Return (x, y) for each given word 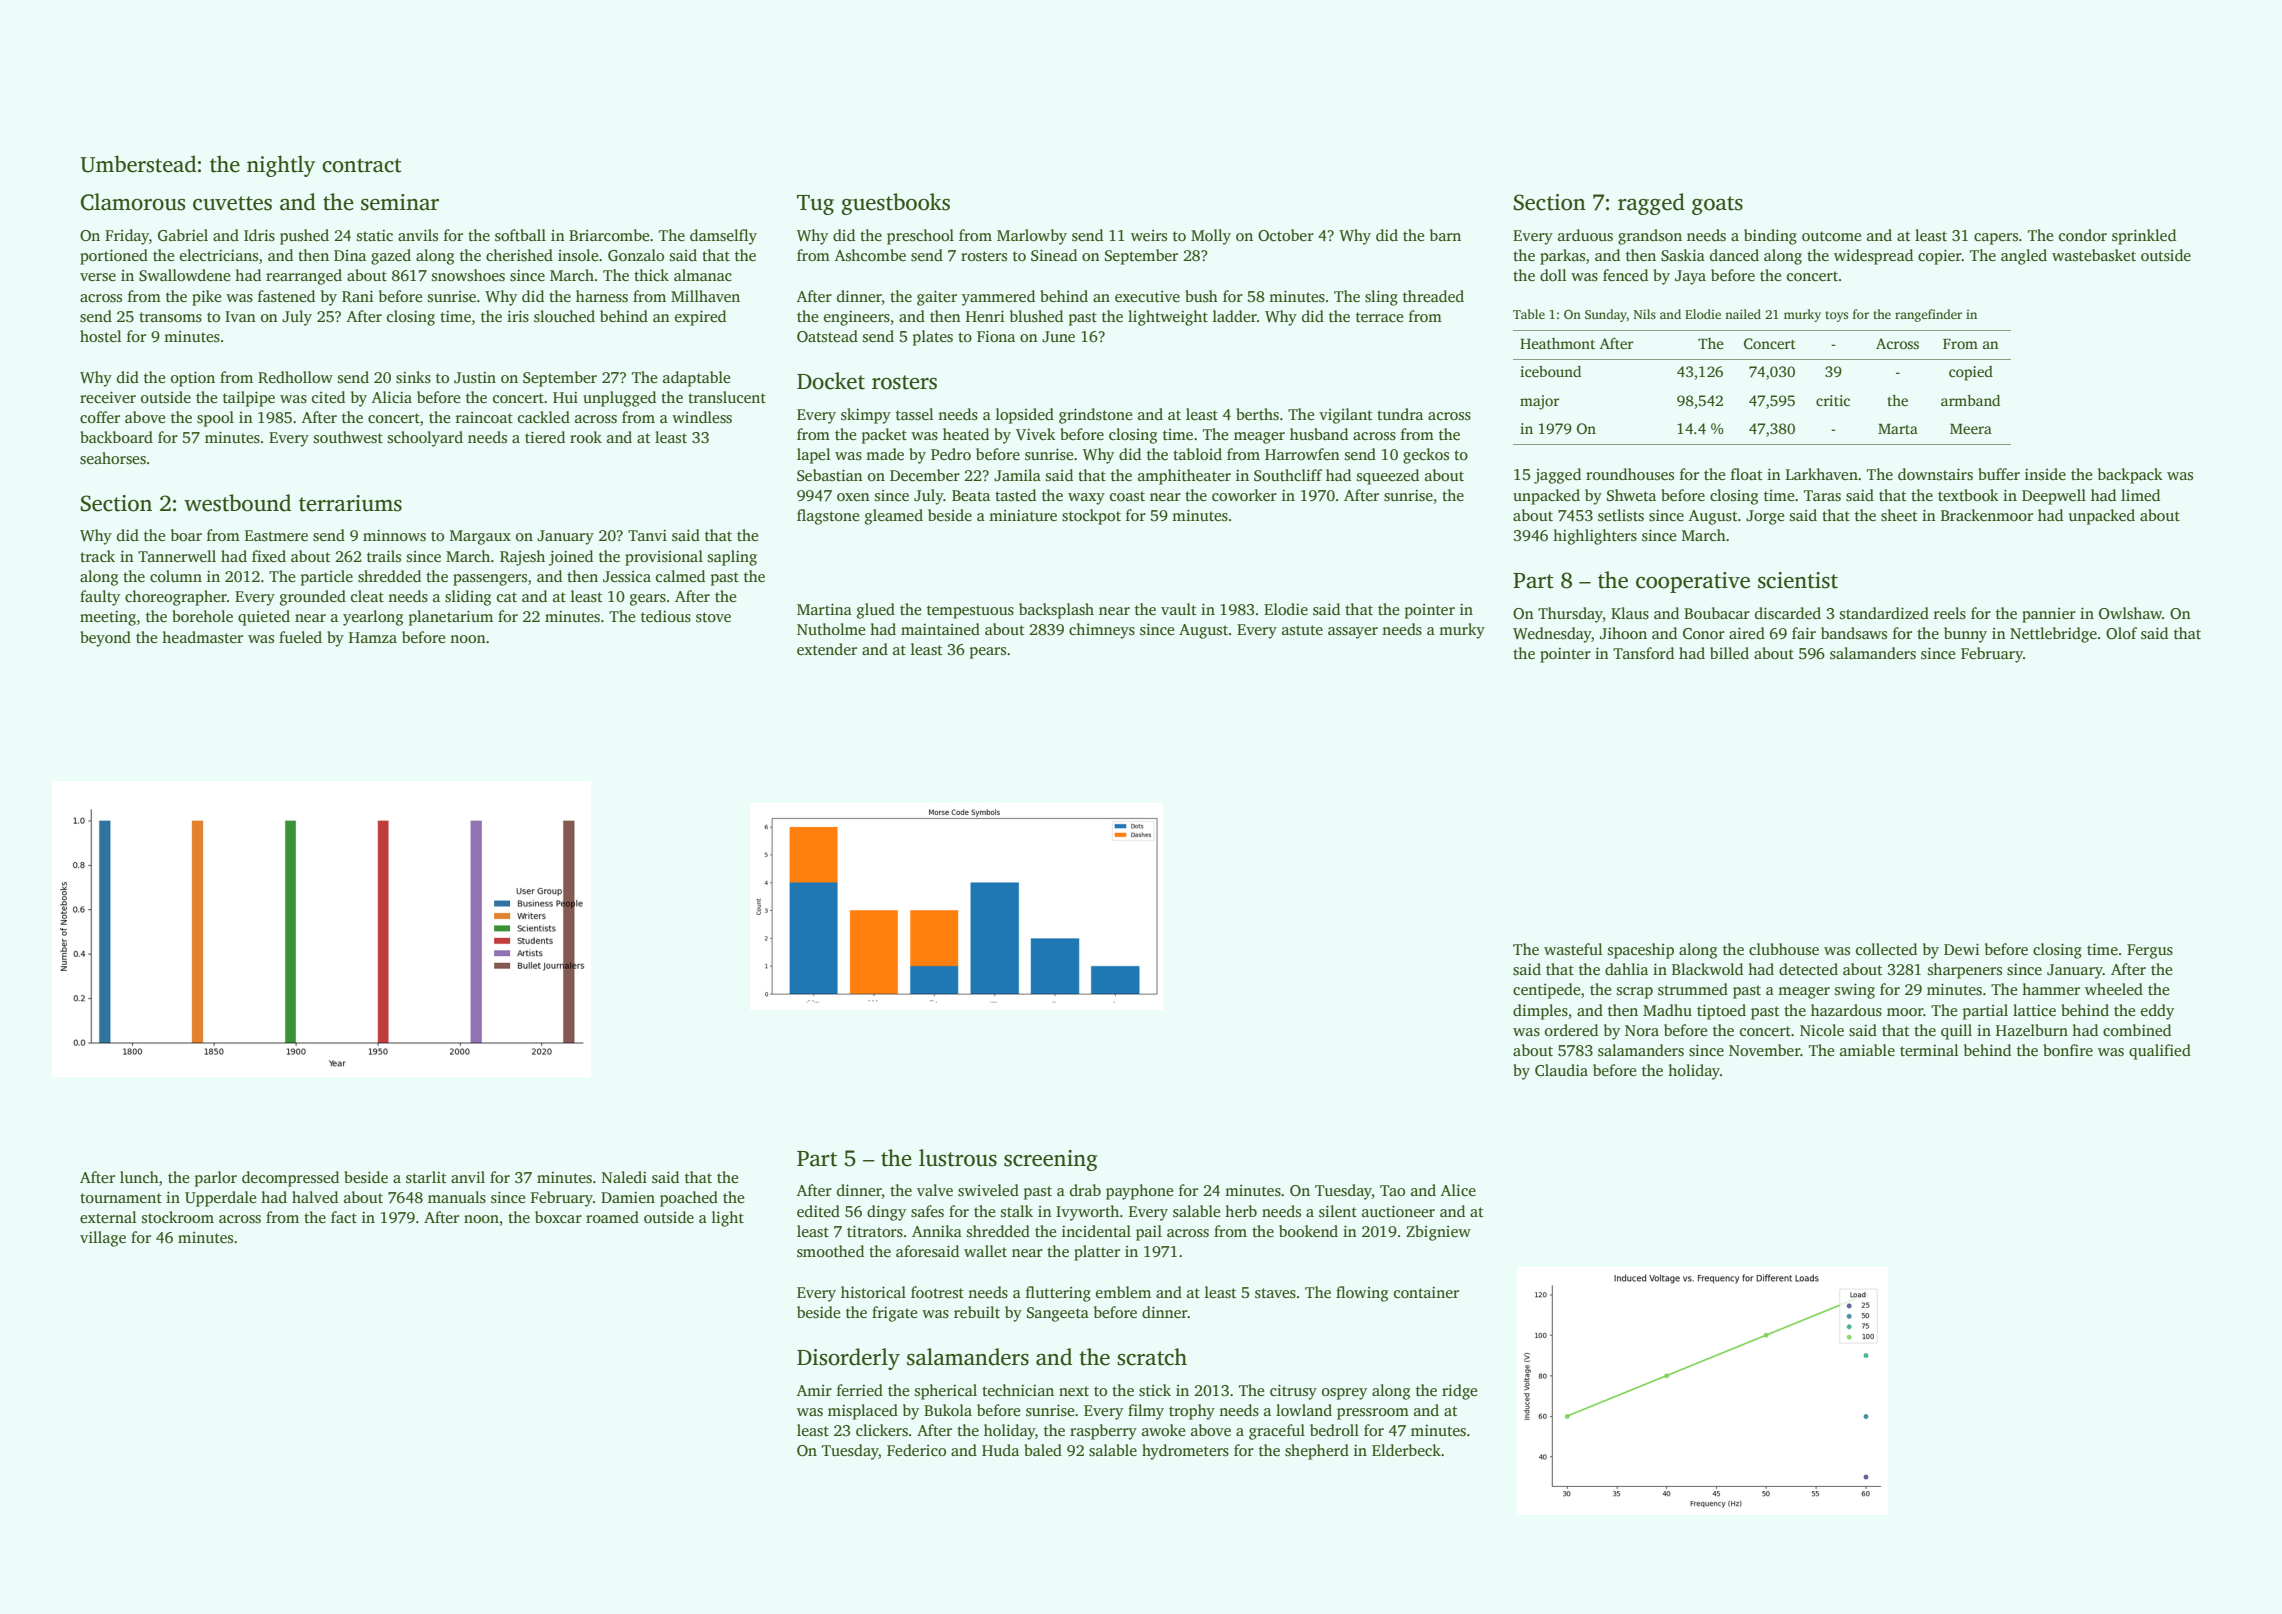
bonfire (2068, 1050)
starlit (426, 1177)
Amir (814, 1390)
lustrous (958, 1158)
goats (1717, 205)
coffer (100, 417)
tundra (1400, 414)
